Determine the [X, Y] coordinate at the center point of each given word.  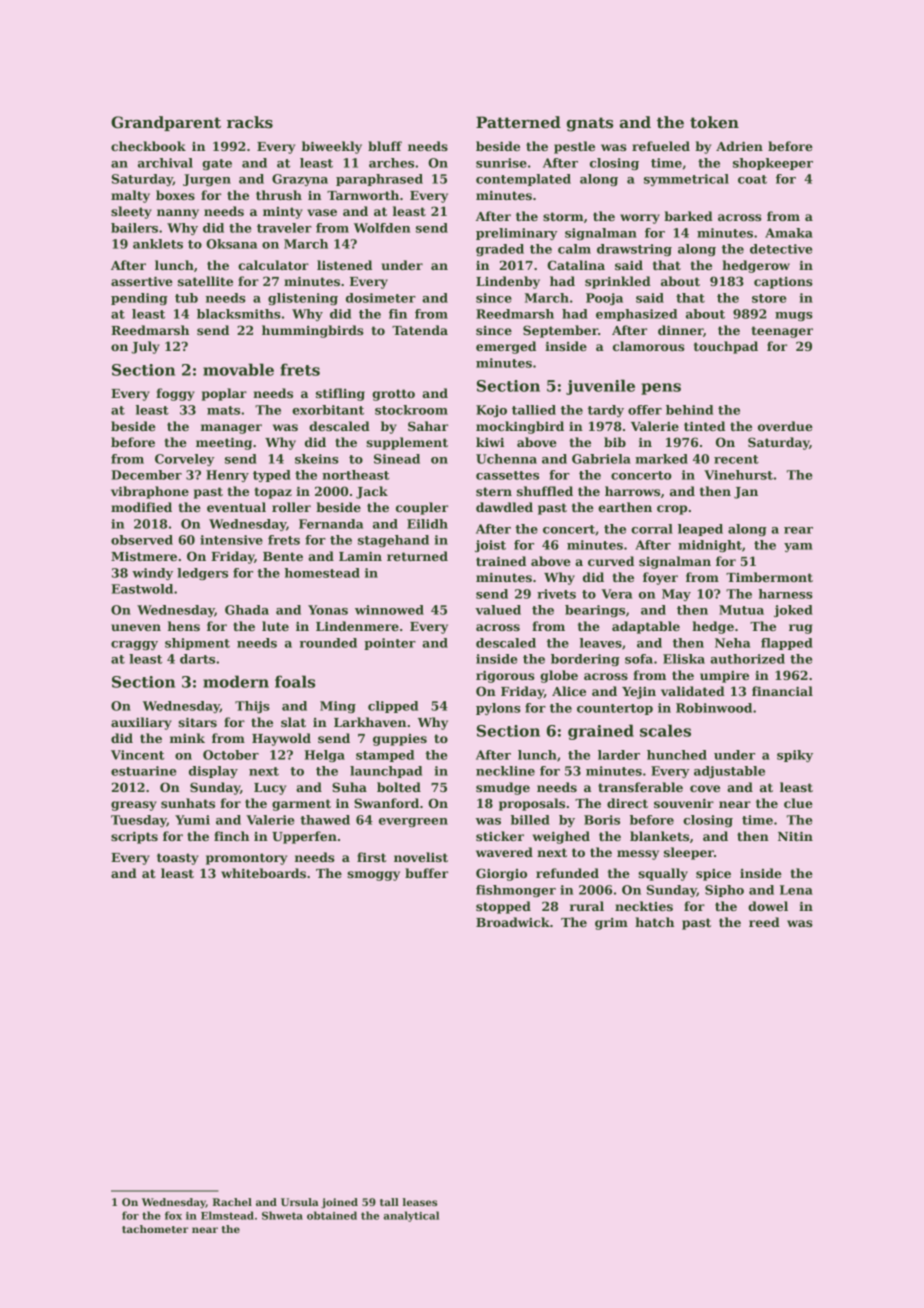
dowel [768, 906]
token [714, 122]
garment [301, 805]
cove [705, 788]
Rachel [232, 1202]
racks [250, 122]
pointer [390, 644]
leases [420, 1202]
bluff [385, 146]
